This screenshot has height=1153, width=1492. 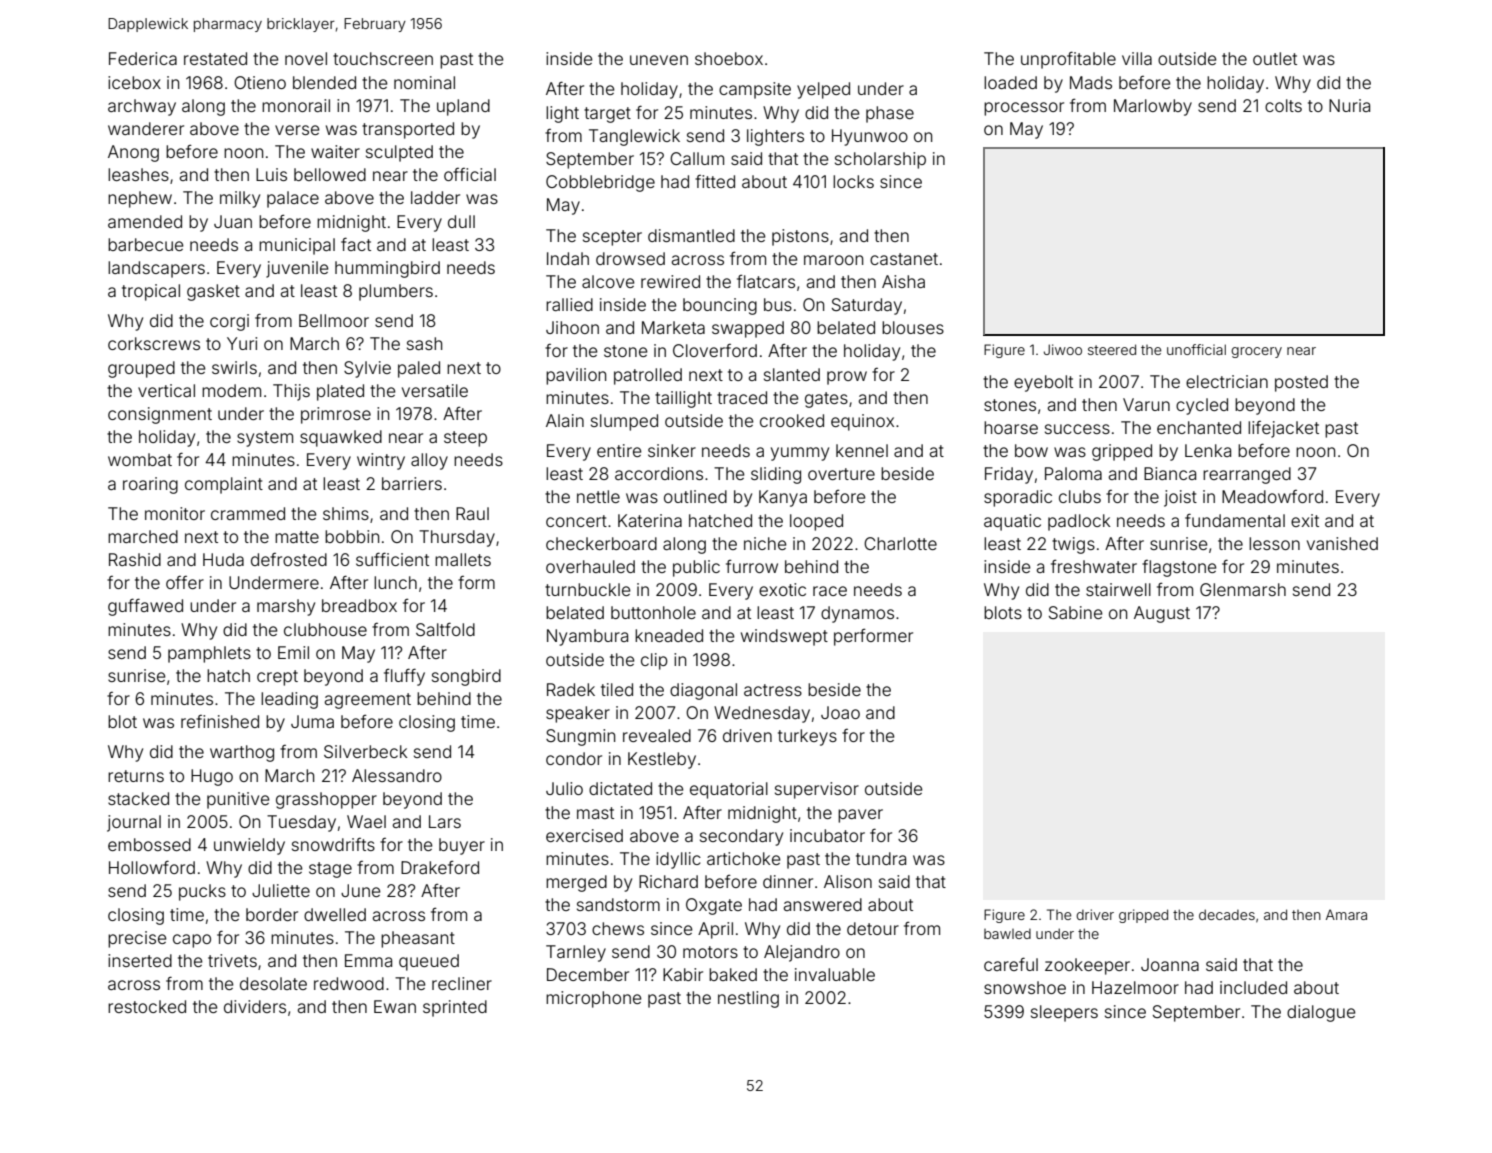 What do you see at coordinates (782, 589) in the screenshot?
I see `exotic` at bounding box center [782, 589].
